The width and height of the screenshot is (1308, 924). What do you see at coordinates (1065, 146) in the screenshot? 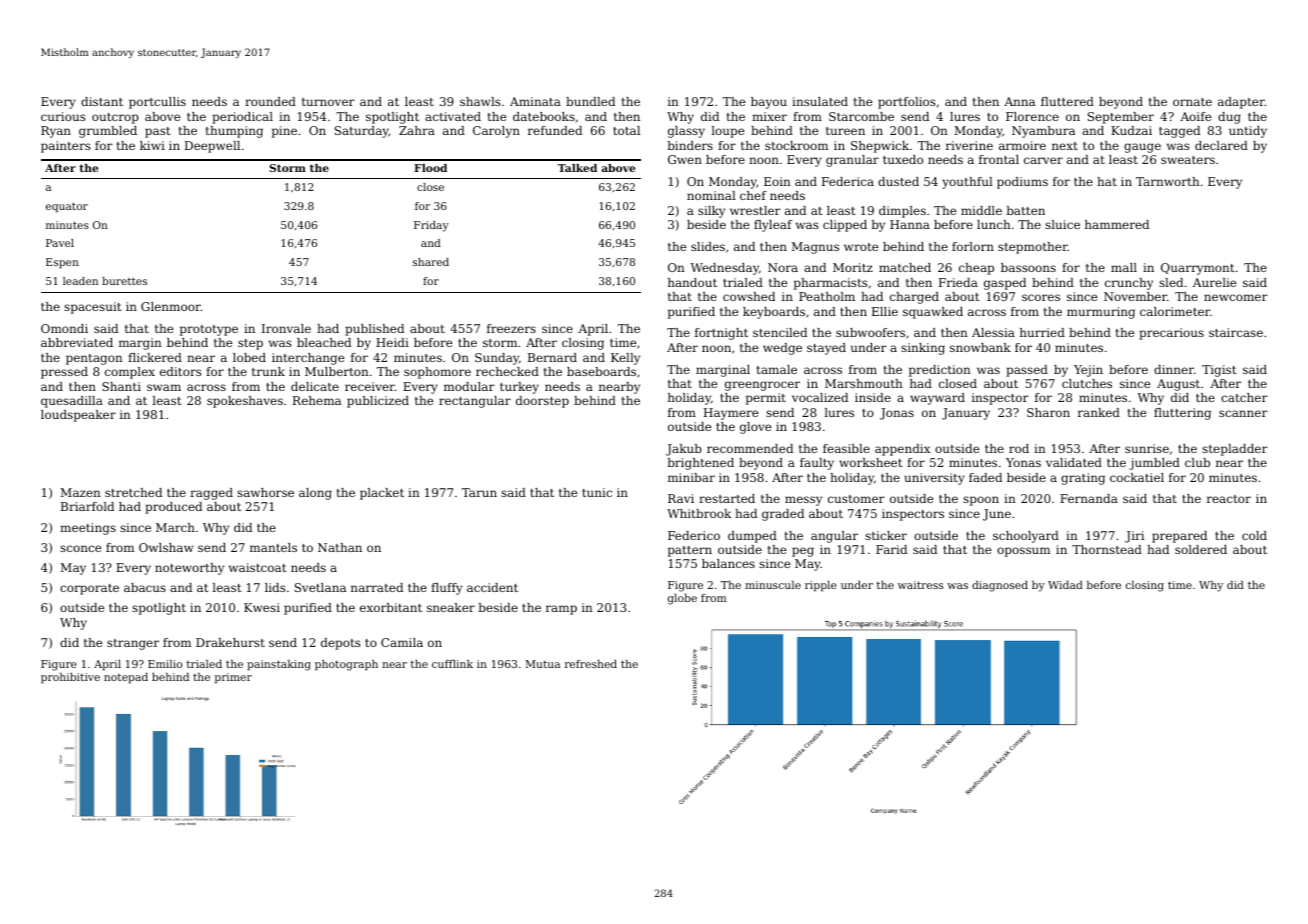
I see `next` at bounding box center [1065, 146].
